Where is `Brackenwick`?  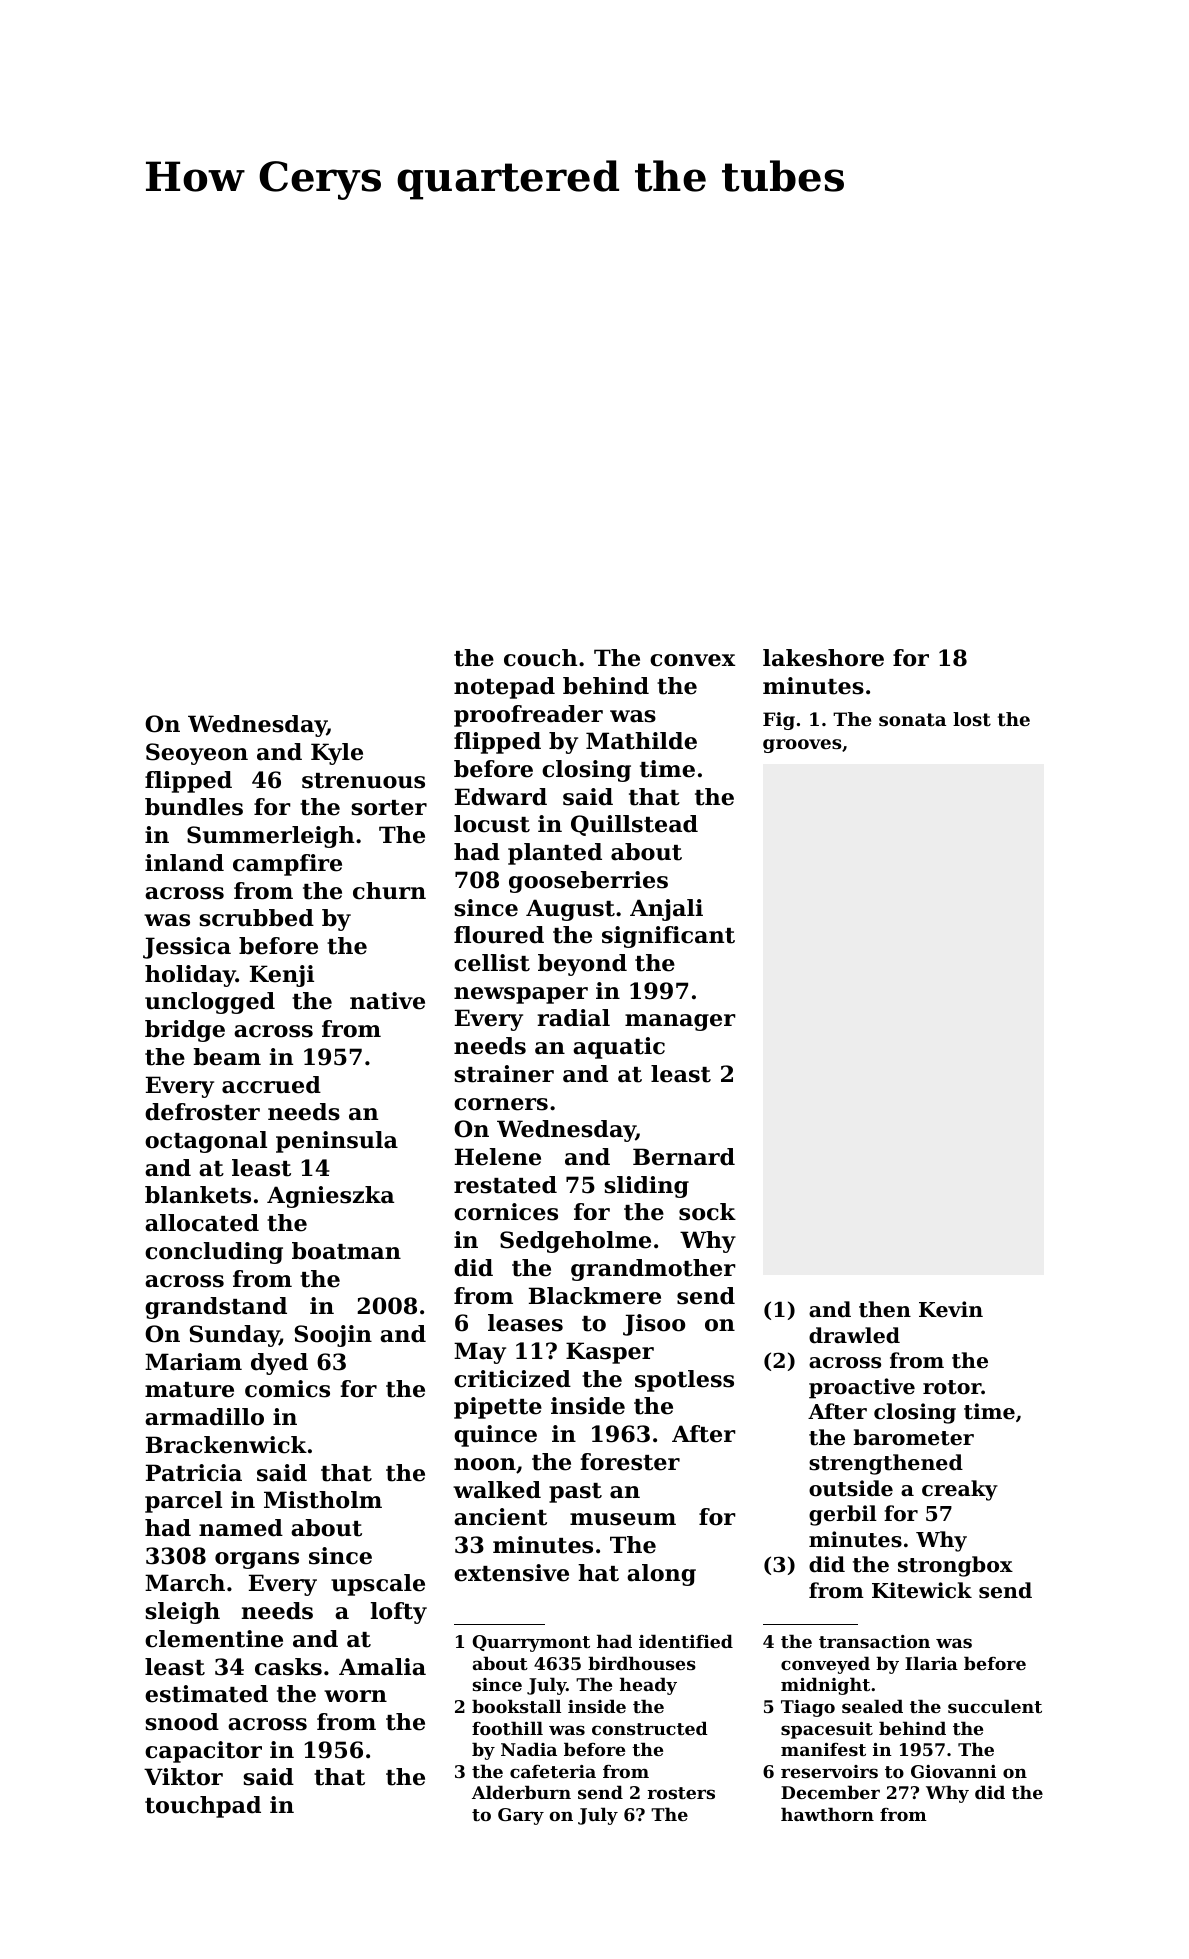
Brackenwick is located at coordinates (226, 1445).
